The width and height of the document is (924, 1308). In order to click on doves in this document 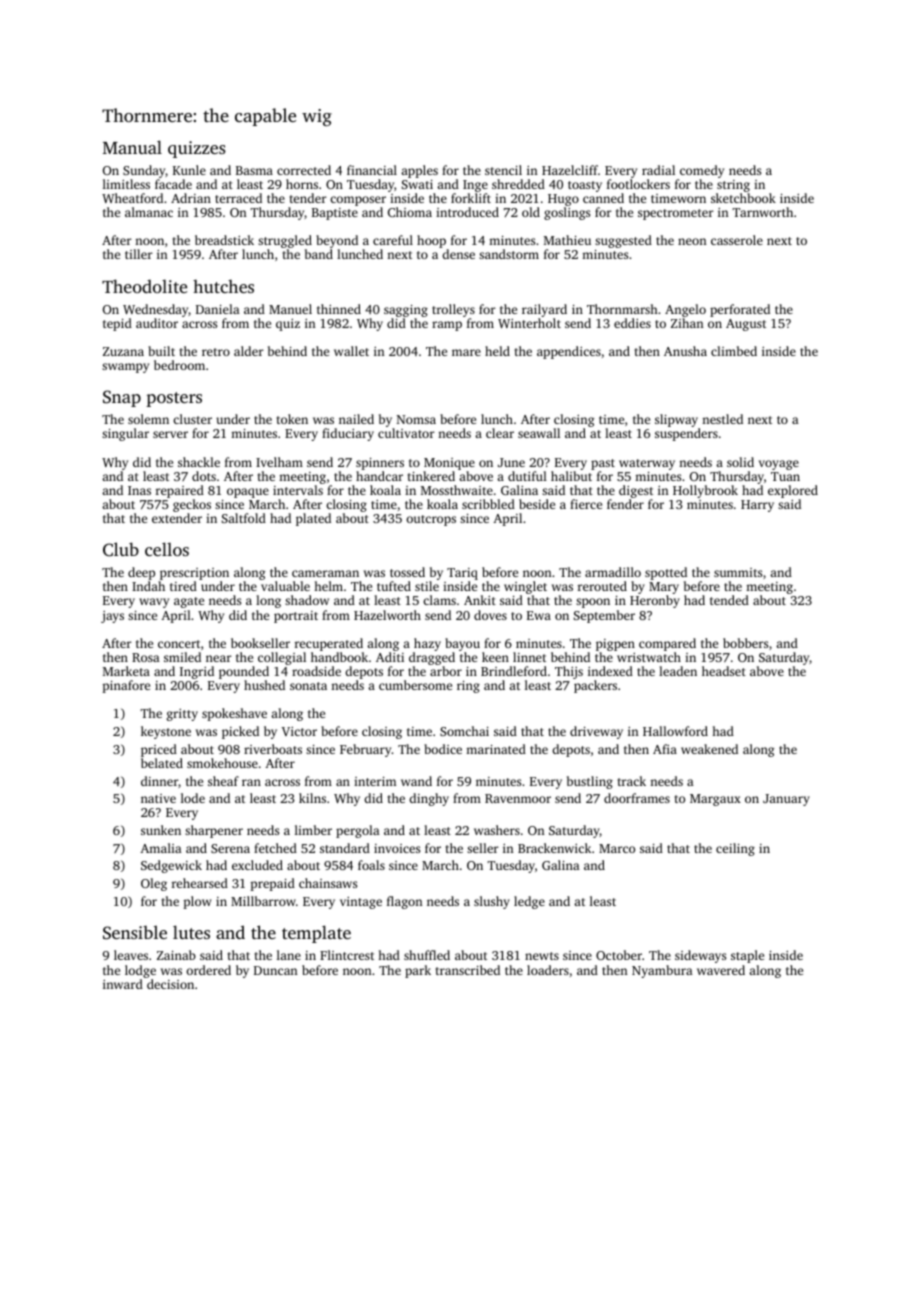, I will do `click(490, 615)`.
